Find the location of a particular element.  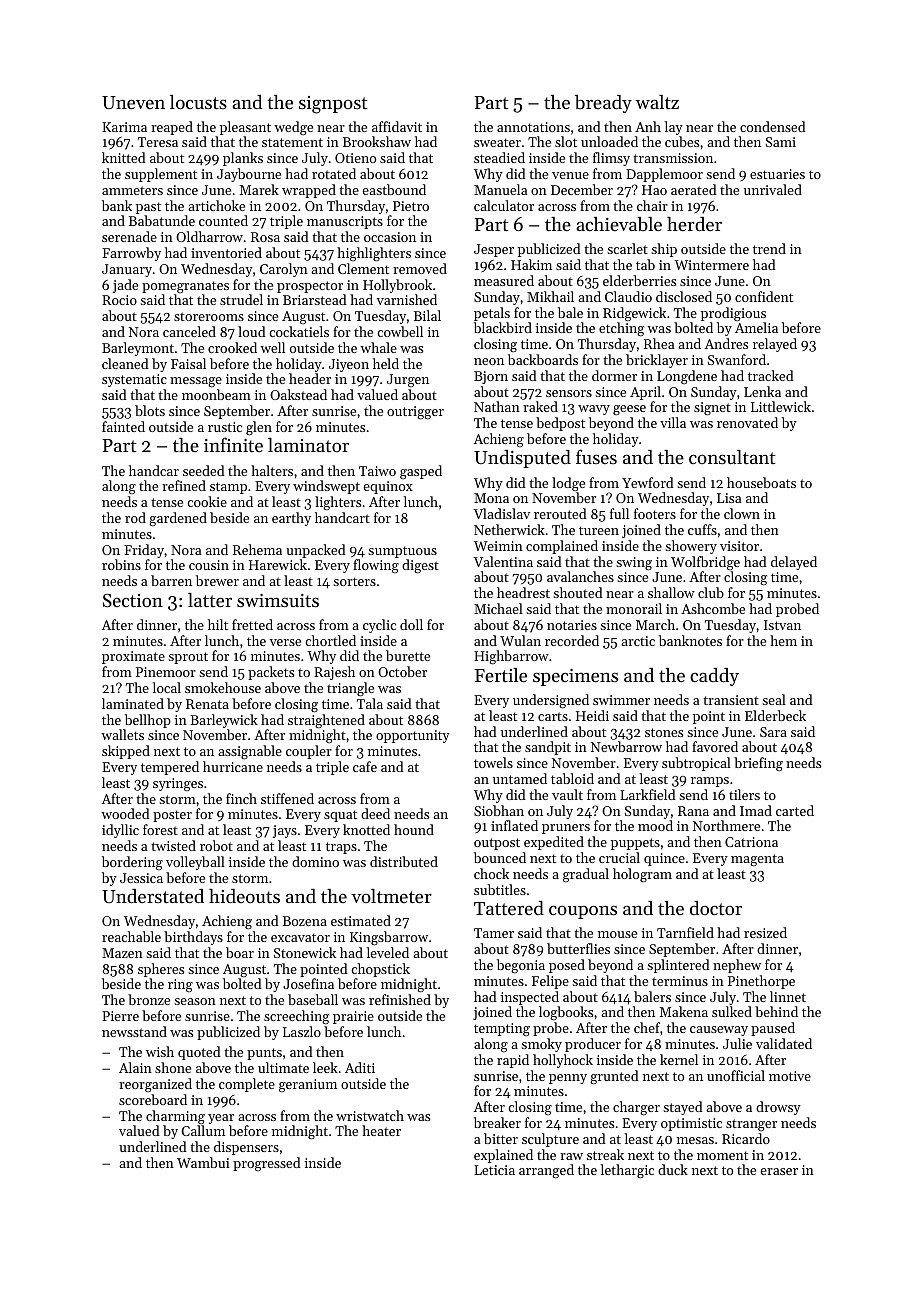

robins is located at coordinates (121, 564).
